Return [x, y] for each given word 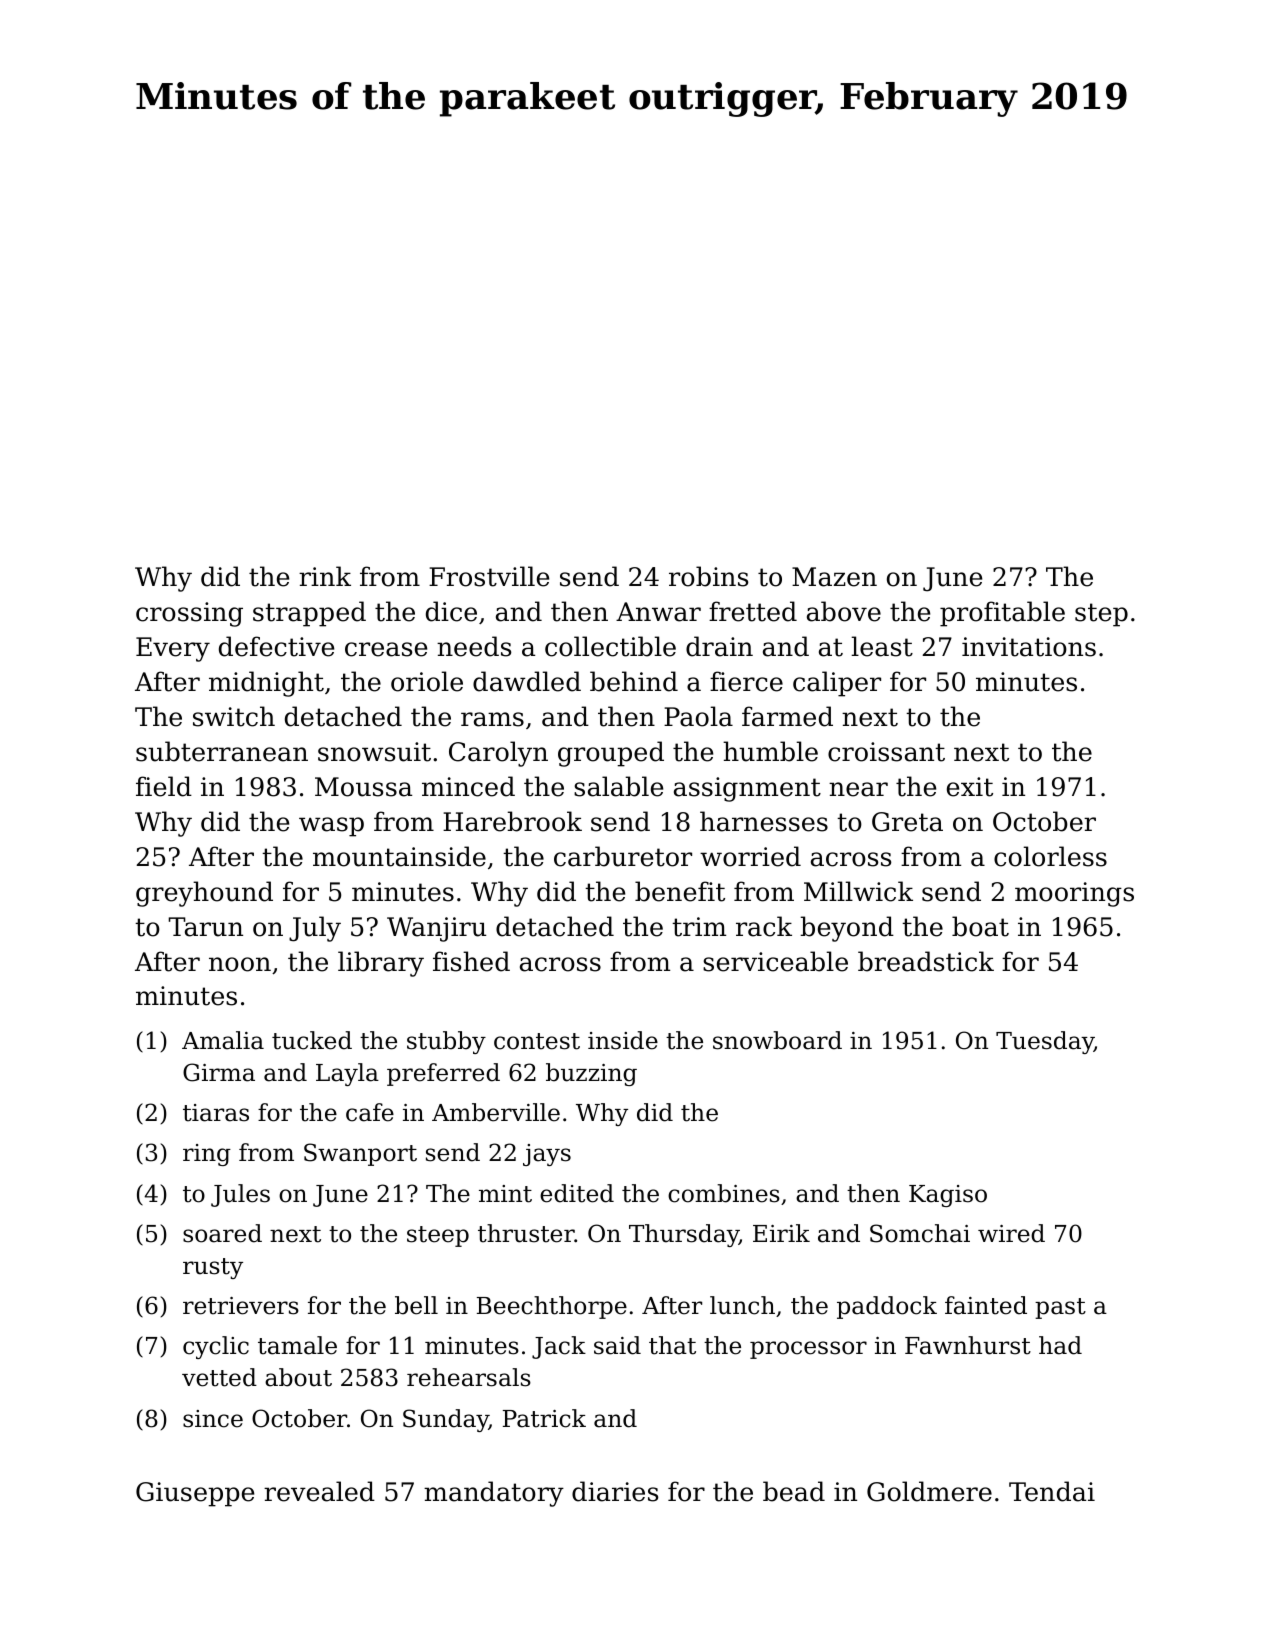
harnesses [764, 821]
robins [708, 576]
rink [325, 576]
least [882, 646]
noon [240, 964]
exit [970, 787]
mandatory [494, 1494]
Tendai [1052, 1491]
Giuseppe [195, 1494]
